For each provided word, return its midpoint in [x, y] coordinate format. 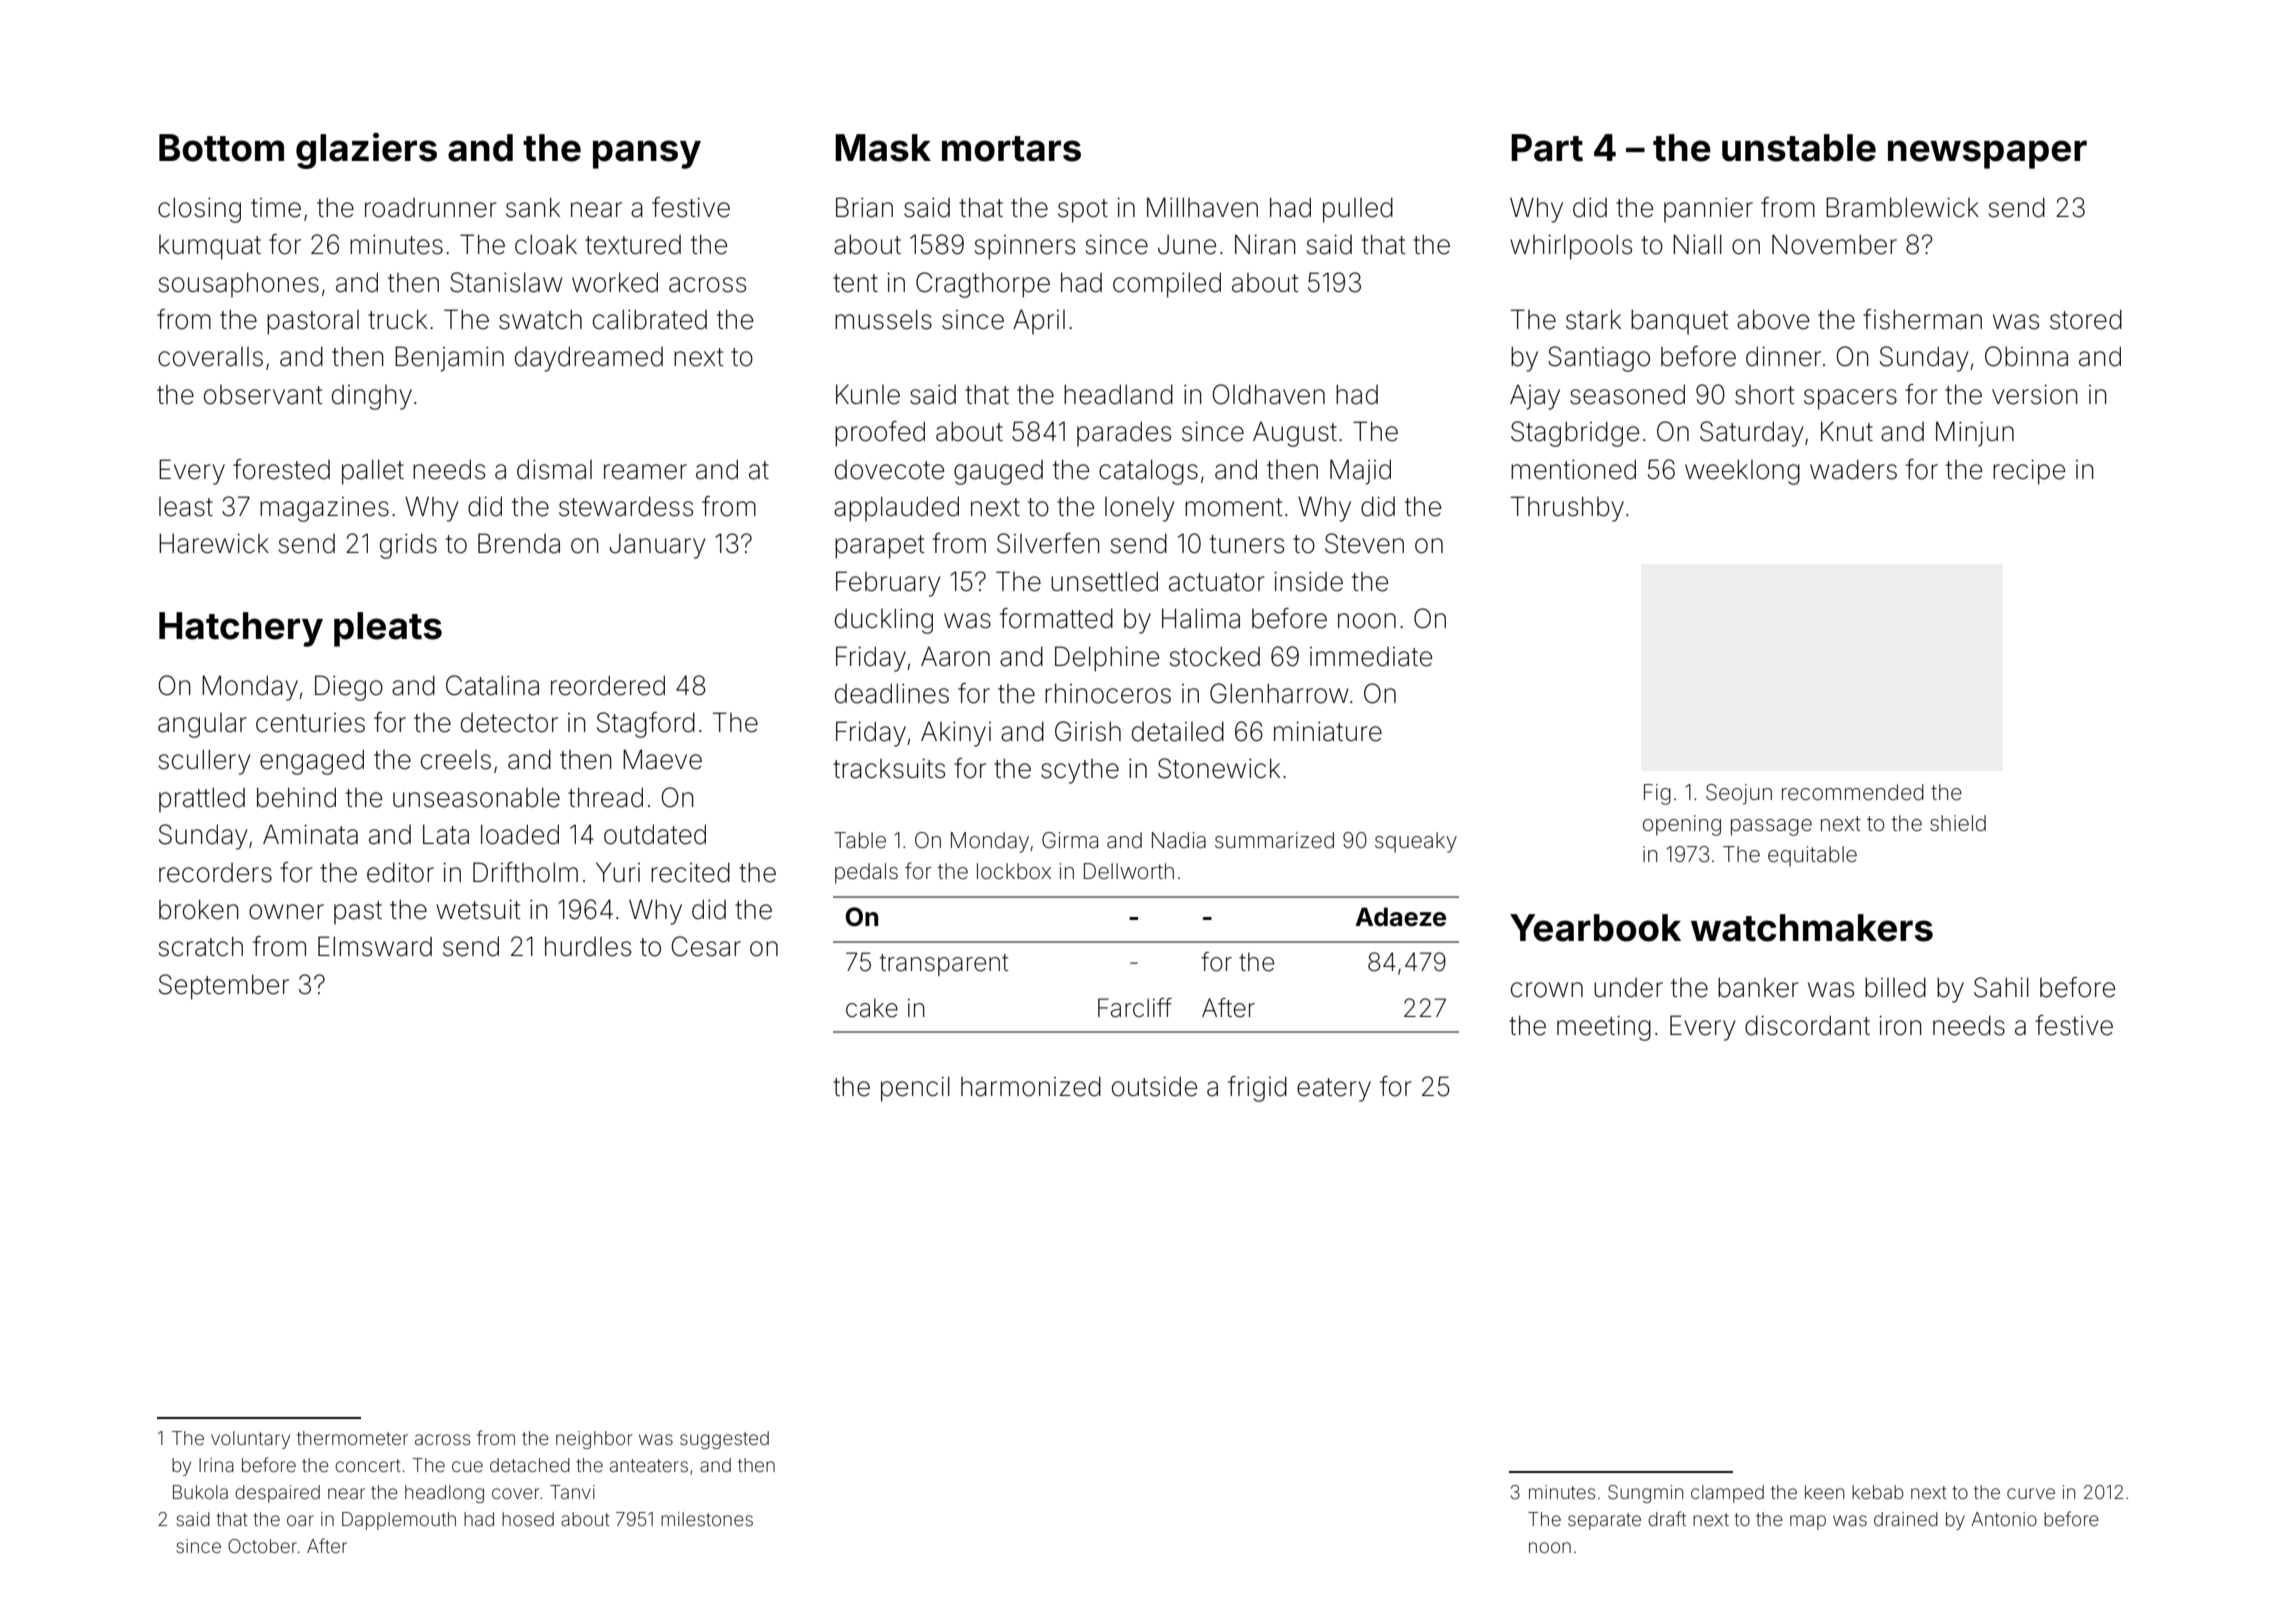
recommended [1853, 792]
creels [456, 760]
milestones [707, 1519]
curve [2031, 1493]
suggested [724, 1440]
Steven [1364, 543]
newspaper [1987, 154]
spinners [1025, 247]
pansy [647, 154]
